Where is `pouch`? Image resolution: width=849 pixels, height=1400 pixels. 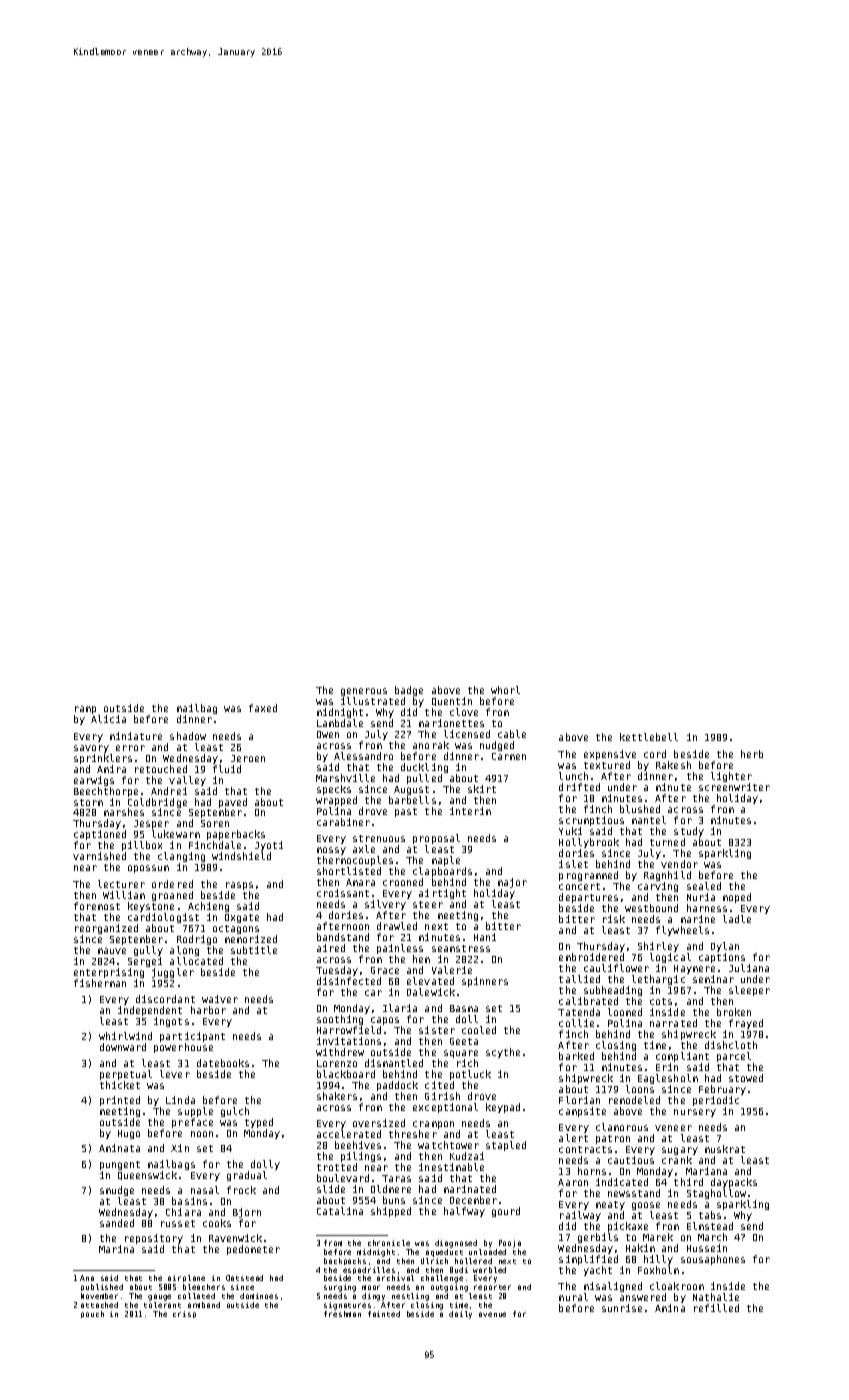
pouch is located at coordinates (92, 1314).
